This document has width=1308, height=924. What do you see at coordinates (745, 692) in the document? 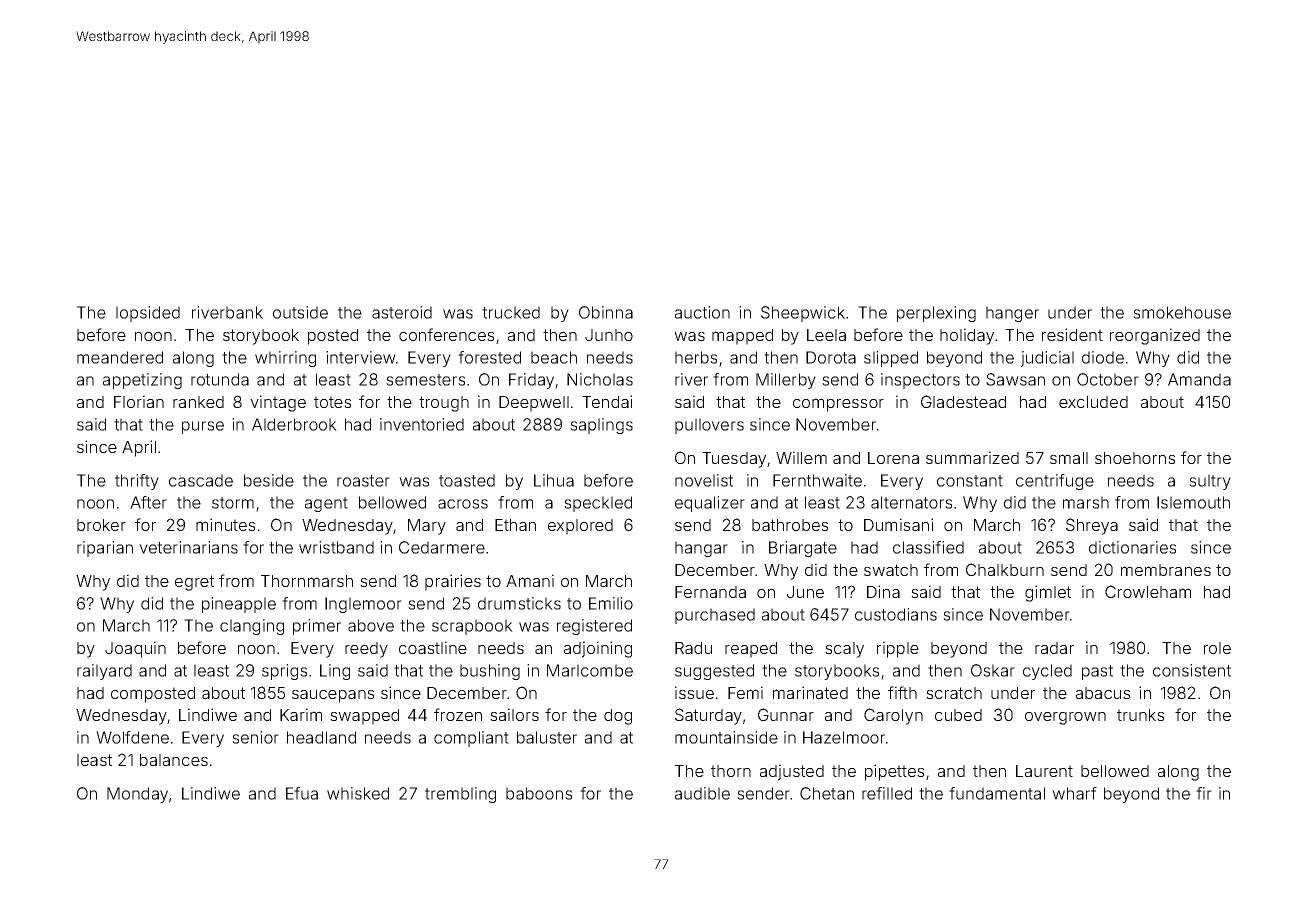
I see `Femi` at bounding box center [745, 692].
